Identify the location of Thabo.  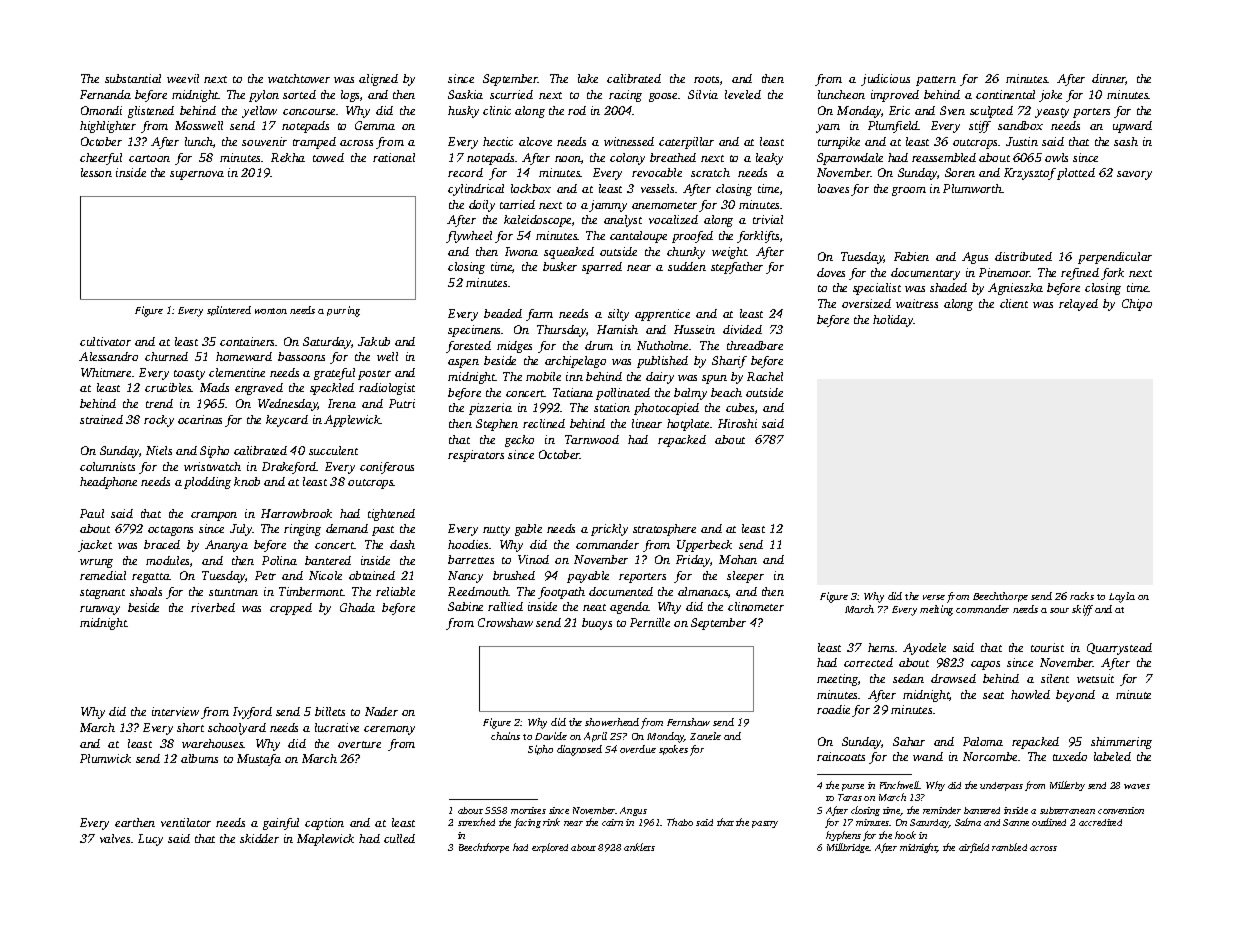
(680, 822).
